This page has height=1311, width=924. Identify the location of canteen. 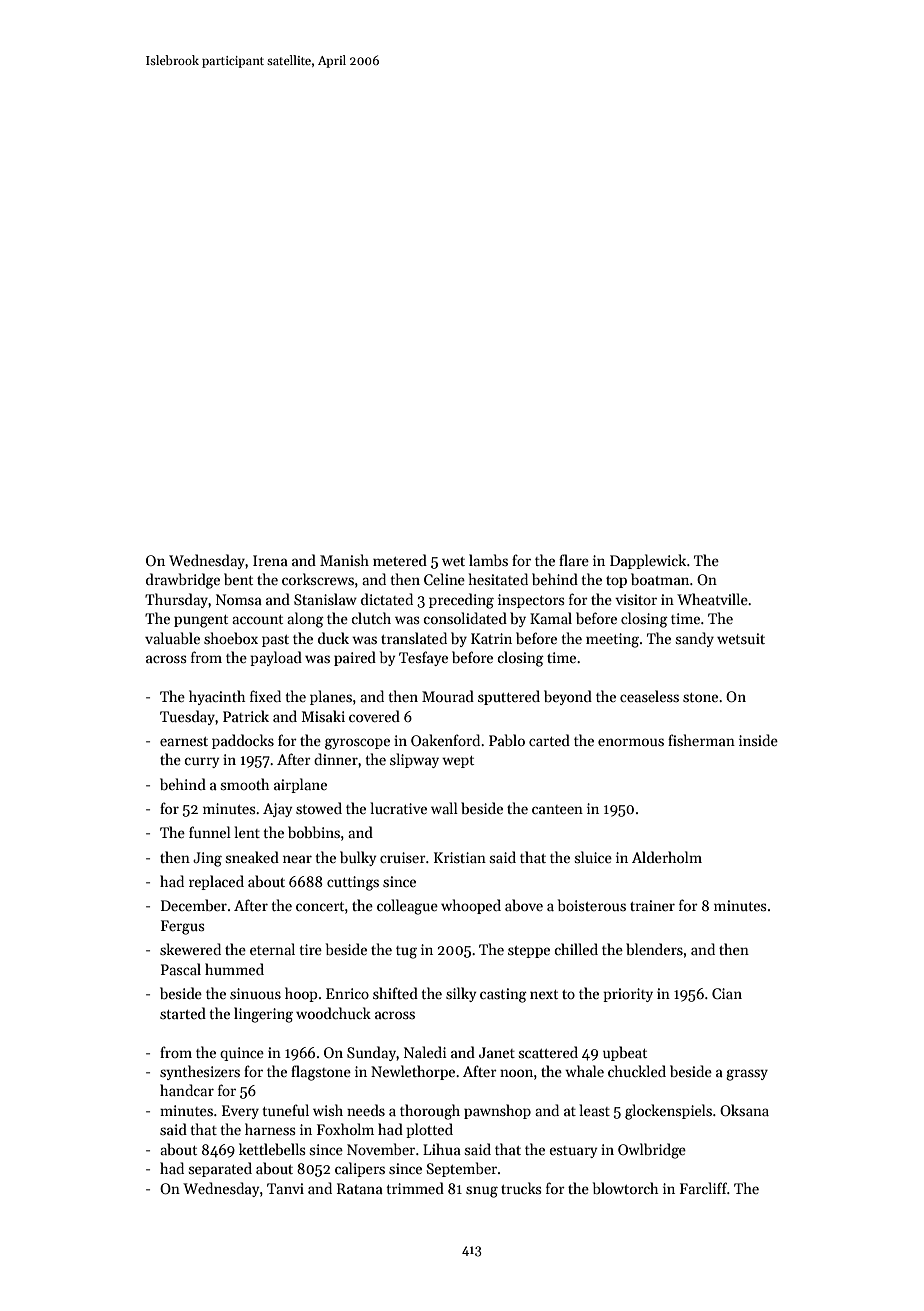
(557, 809).
